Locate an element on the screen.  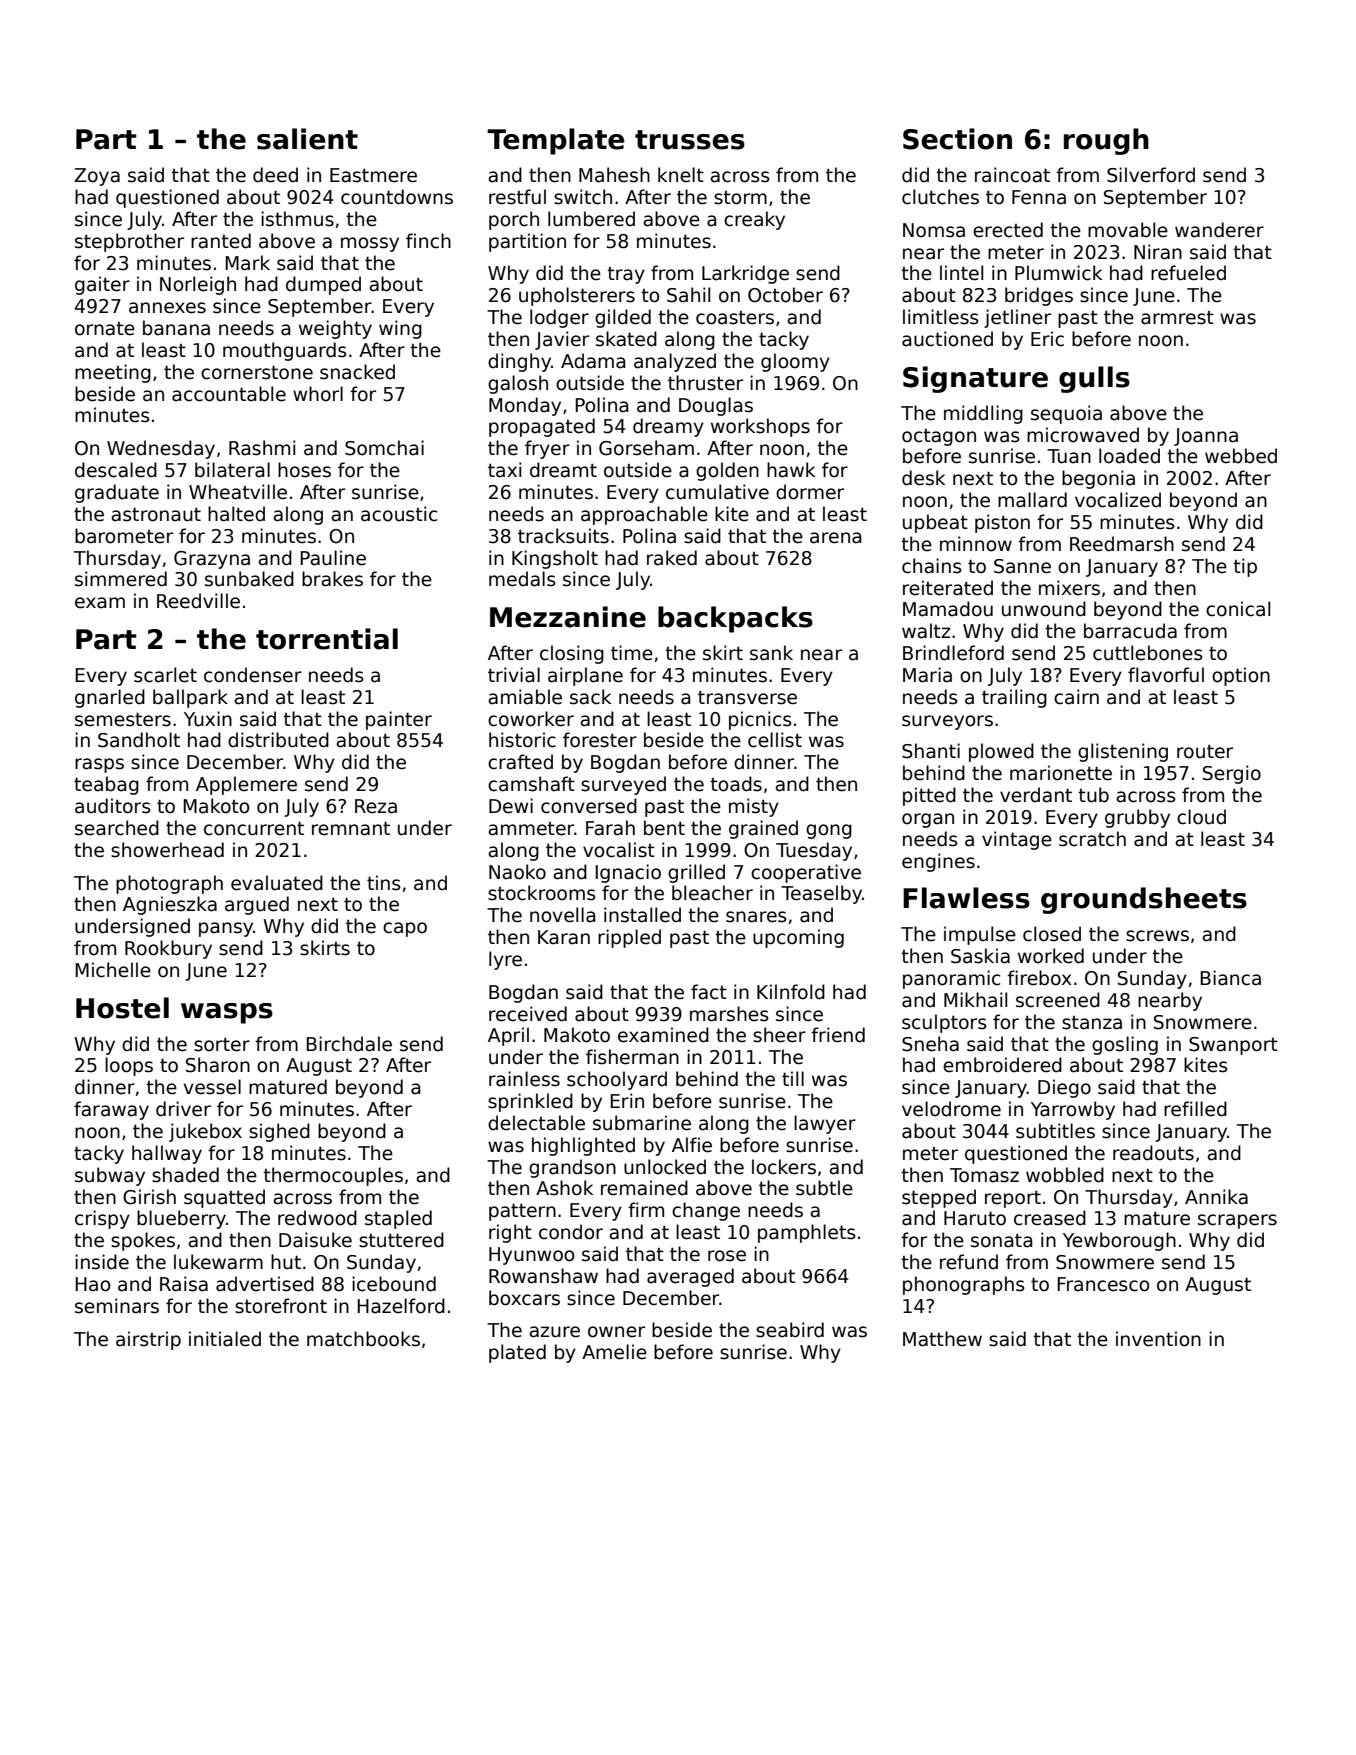
mossy is located at coordinates (370, 244).
